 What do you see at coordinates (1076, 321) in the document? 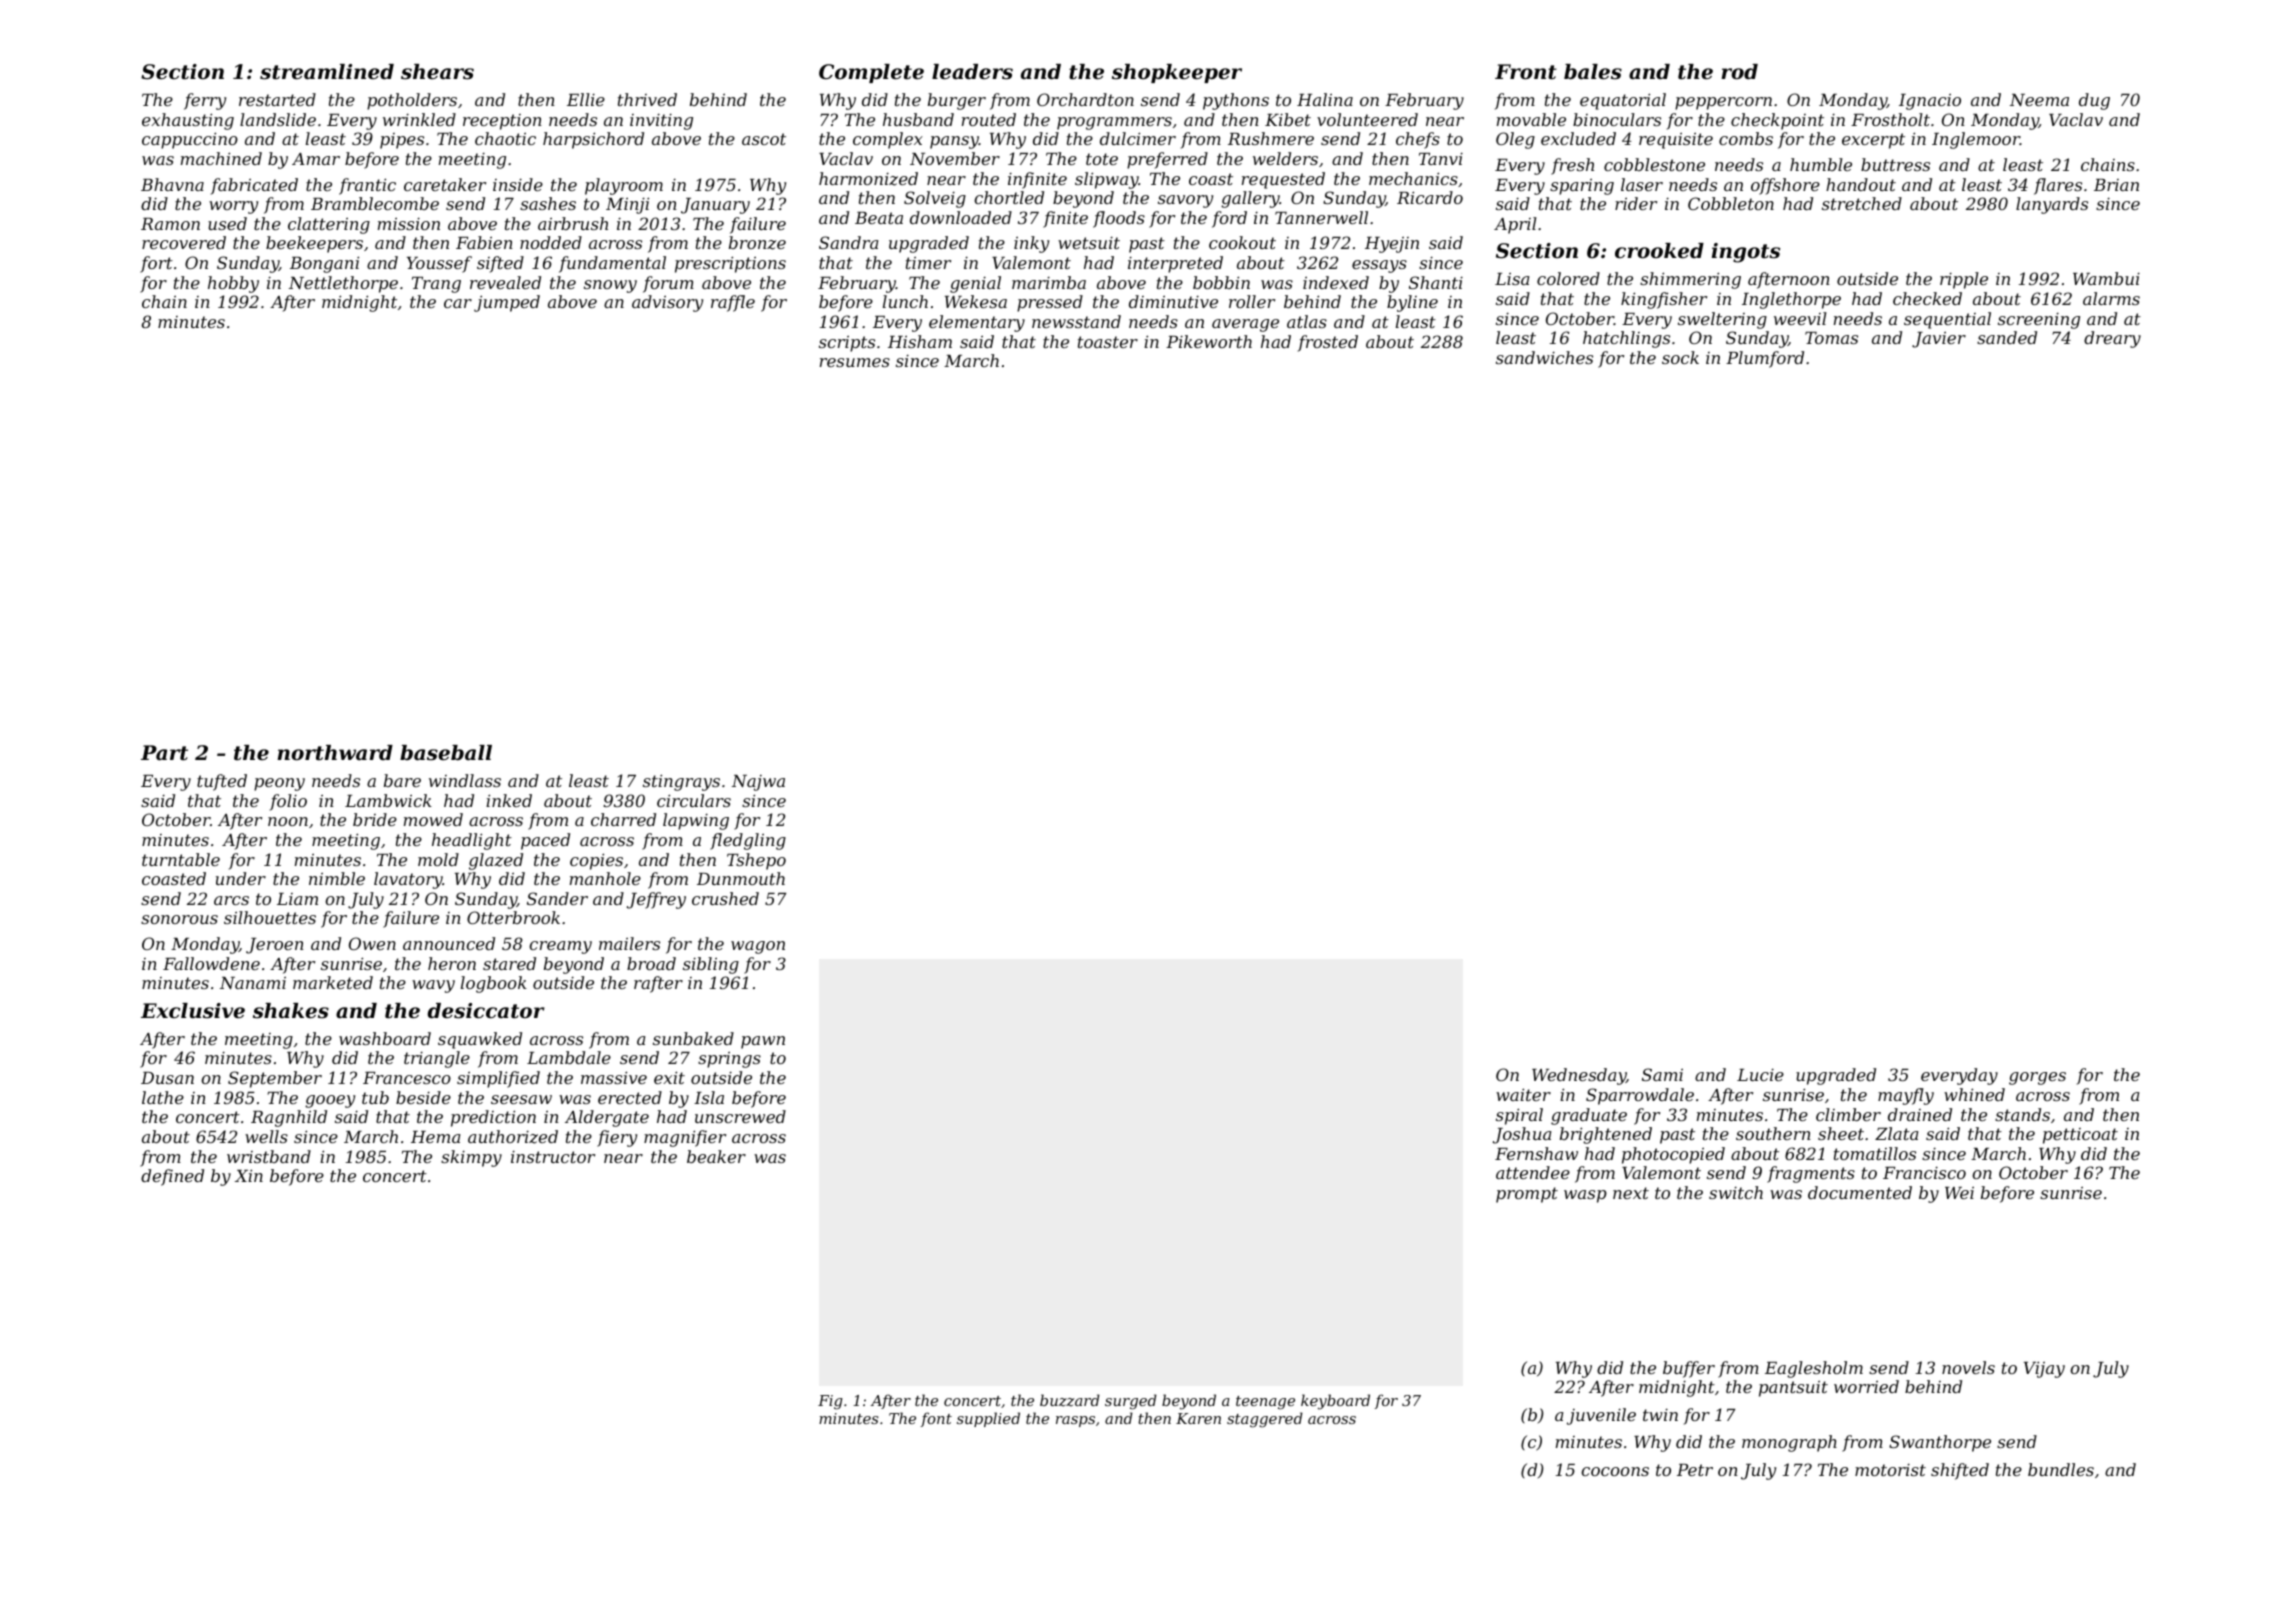
I see `newsstand` at bounding box center [1076, 321].
